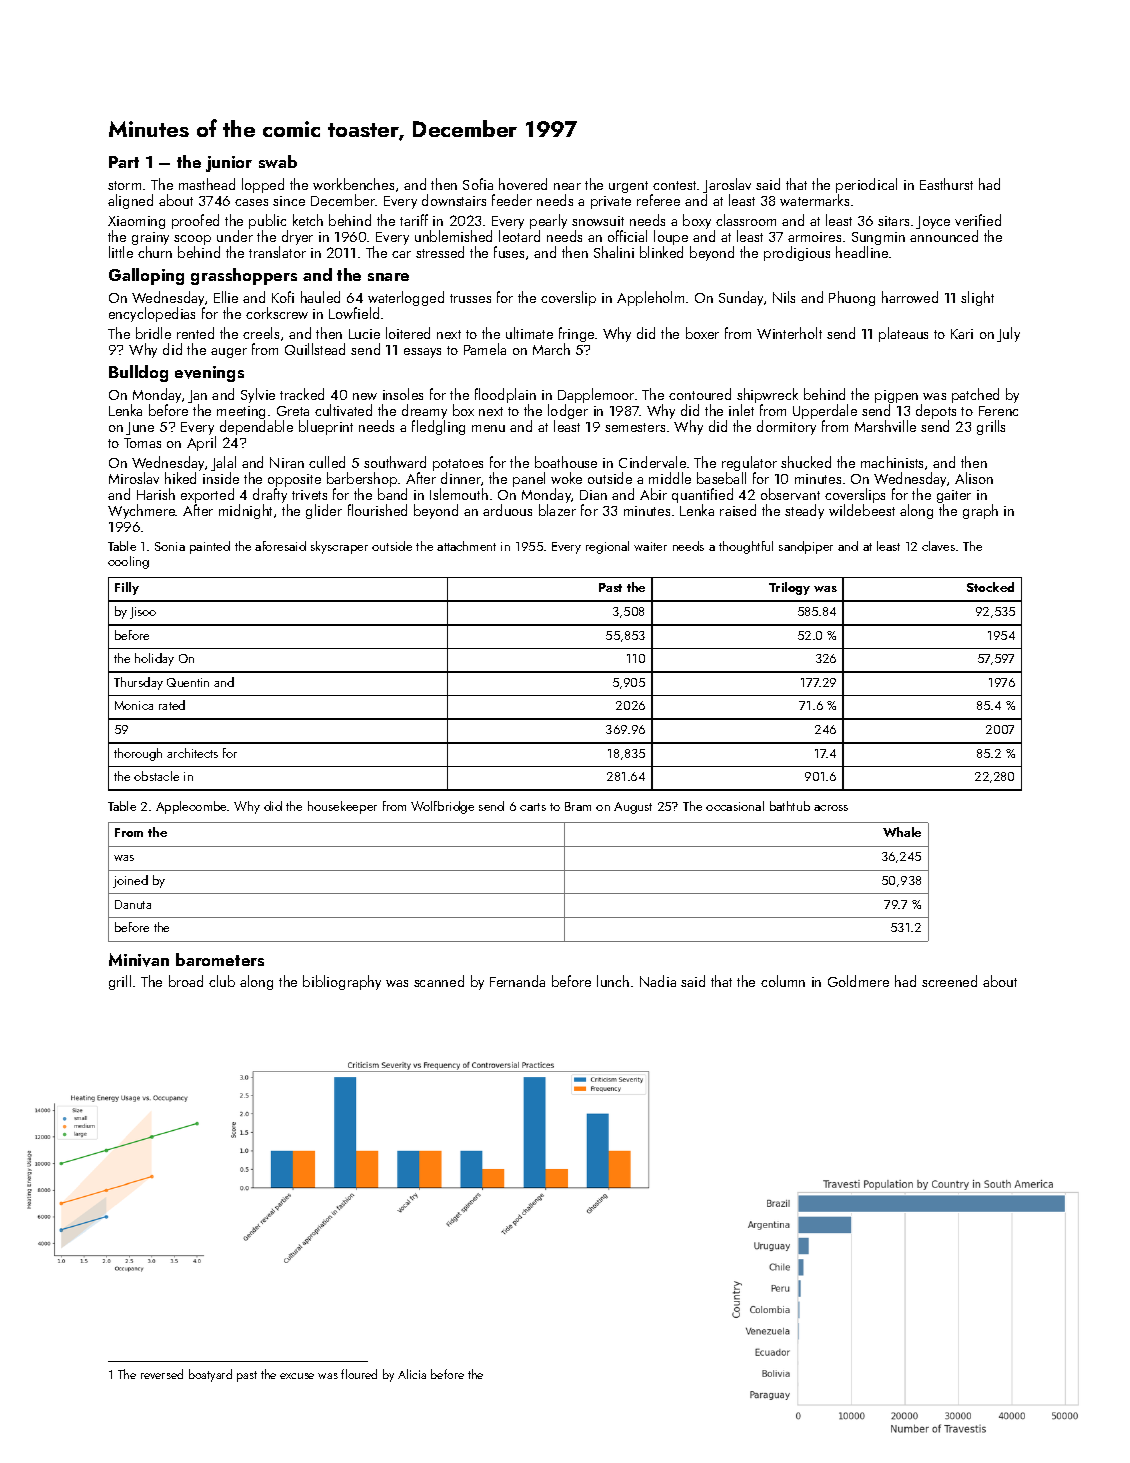 This screenshot has height=1463, width=1130. I want to click on watermarks, so click(814, 200).
